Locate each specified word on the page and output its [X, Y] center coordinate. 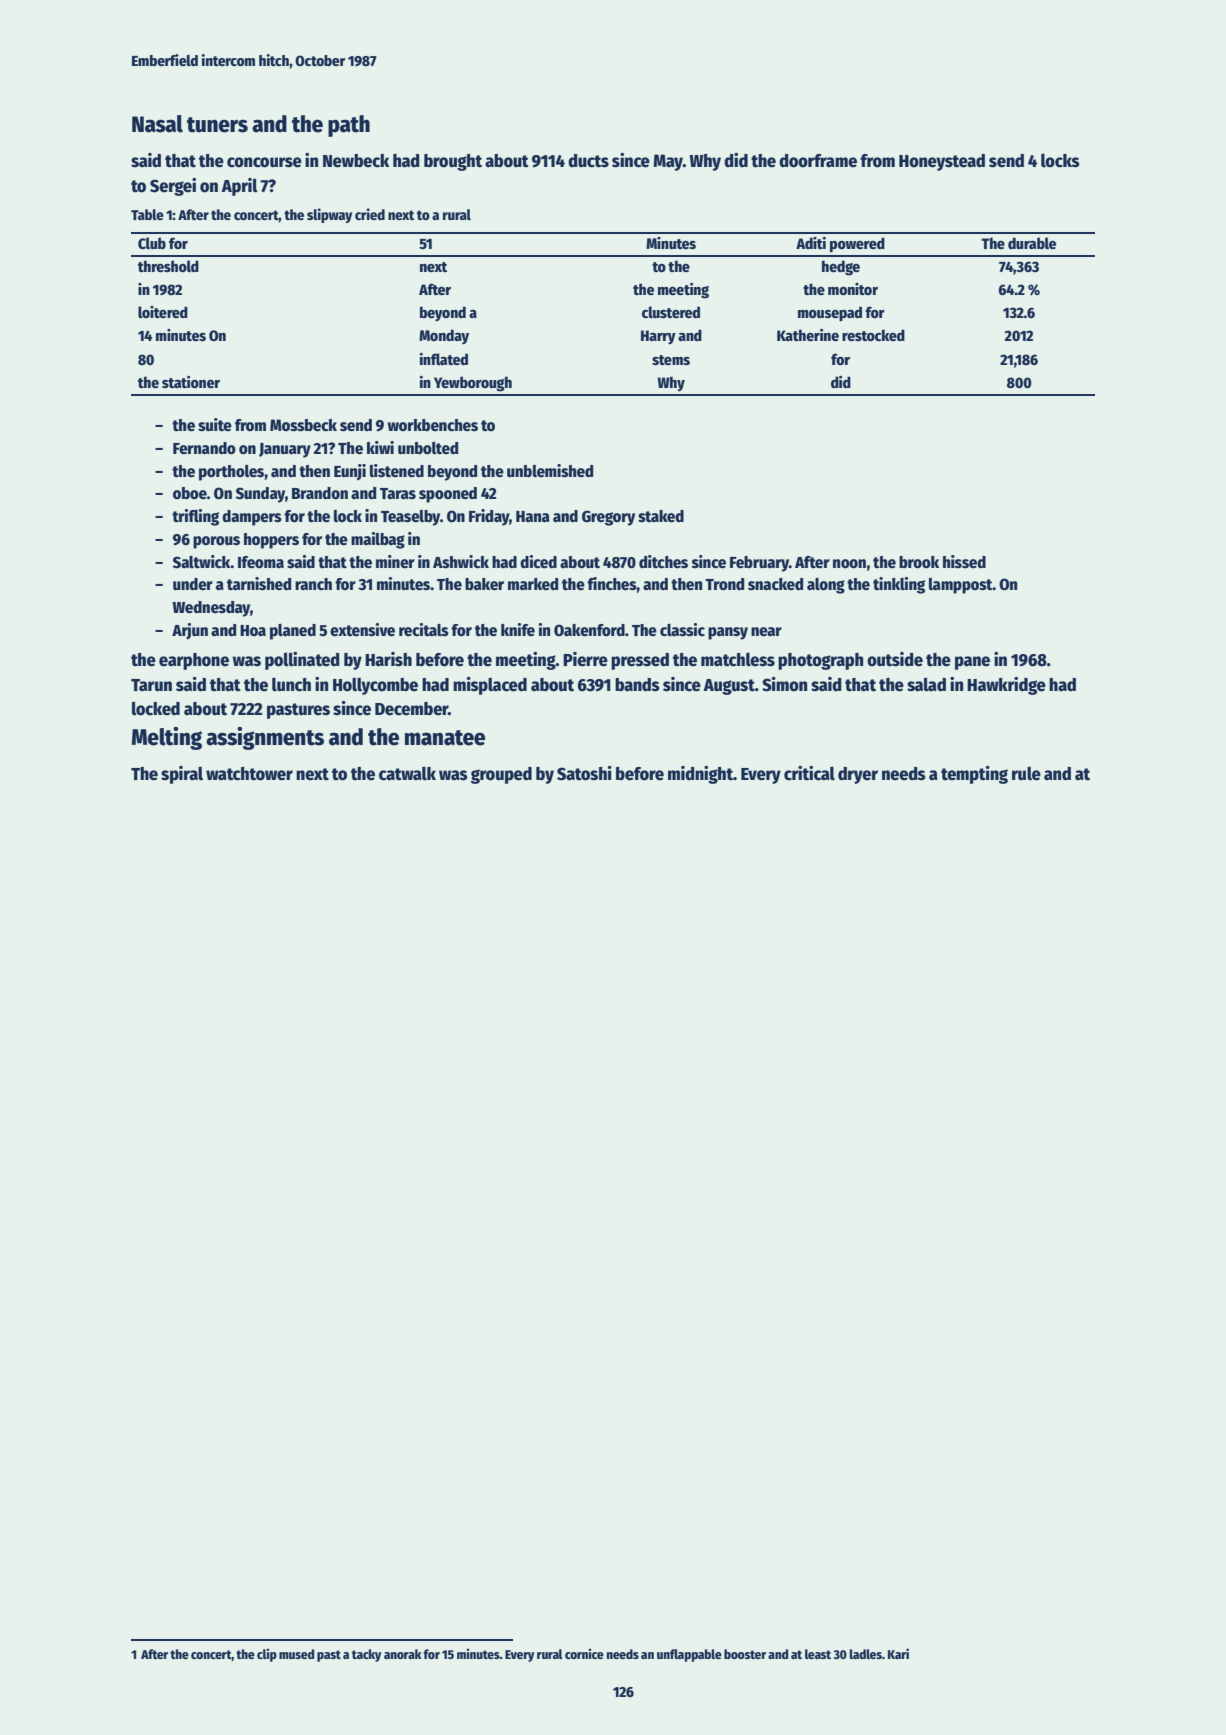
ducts [588, 161]
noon [849, 564]
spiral [182, 775]
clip [267, 1655]
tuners [217, 125]
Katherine [808, 335]
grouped [501, 775]
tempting [974, 775]
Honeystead [942, 162]
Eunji [350, 472]
